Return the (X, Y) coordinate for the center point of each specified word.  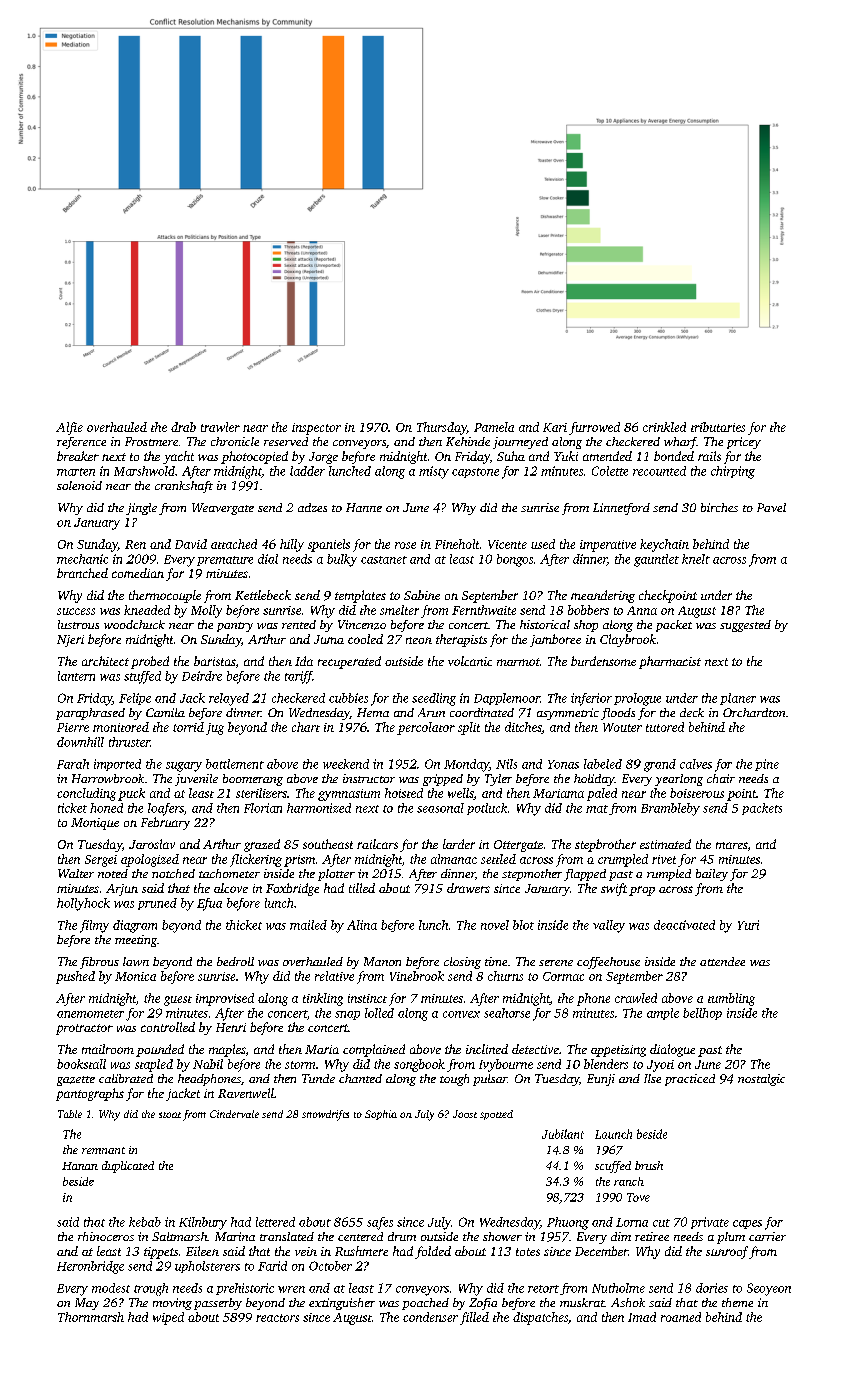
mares (731, 845)
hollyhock (83, 904)
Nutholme (618, 1288)
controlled (168, 1027)
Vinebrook (417, 976)
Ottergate (518, 846)
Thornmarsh (91, 1317)
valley (609, 926)
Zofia (483, 1304)
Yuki (566, 456)
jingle (141, 509)
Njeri (70, 641)
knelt (696, 559)
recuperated (349, 662)
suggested (745, 626)
